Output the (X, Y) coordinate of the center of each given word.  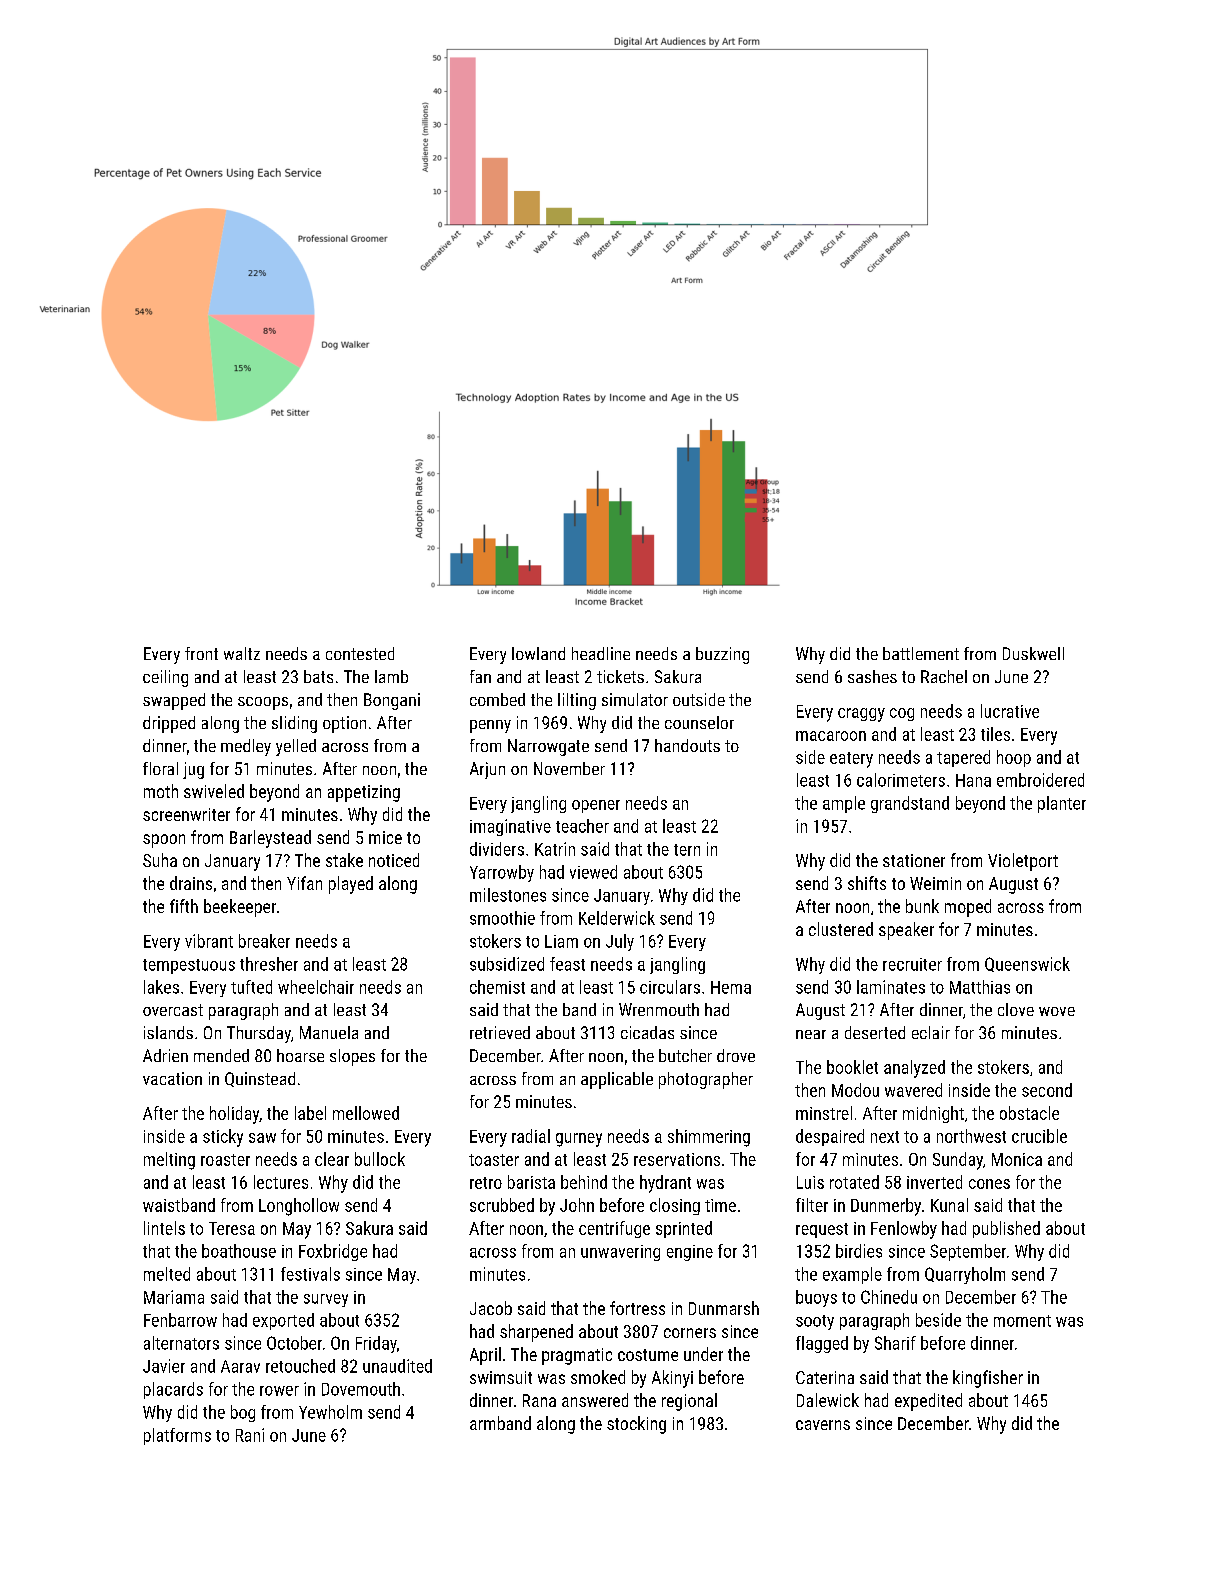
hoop (1014, 758)
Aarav (240, 1366)
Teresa (232, 1228)
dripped (169, 724)
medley (246, 747)
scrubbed (502, 1205)
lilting (577, 701)
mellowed (366, 1113)
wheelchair (316, 987)
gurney (579, 1140)
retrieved (500, 1032)
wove (1057, 1011)
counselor (699, 722)
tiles (995, 734)
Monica (1017, 1159)
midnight (933, 1114)
